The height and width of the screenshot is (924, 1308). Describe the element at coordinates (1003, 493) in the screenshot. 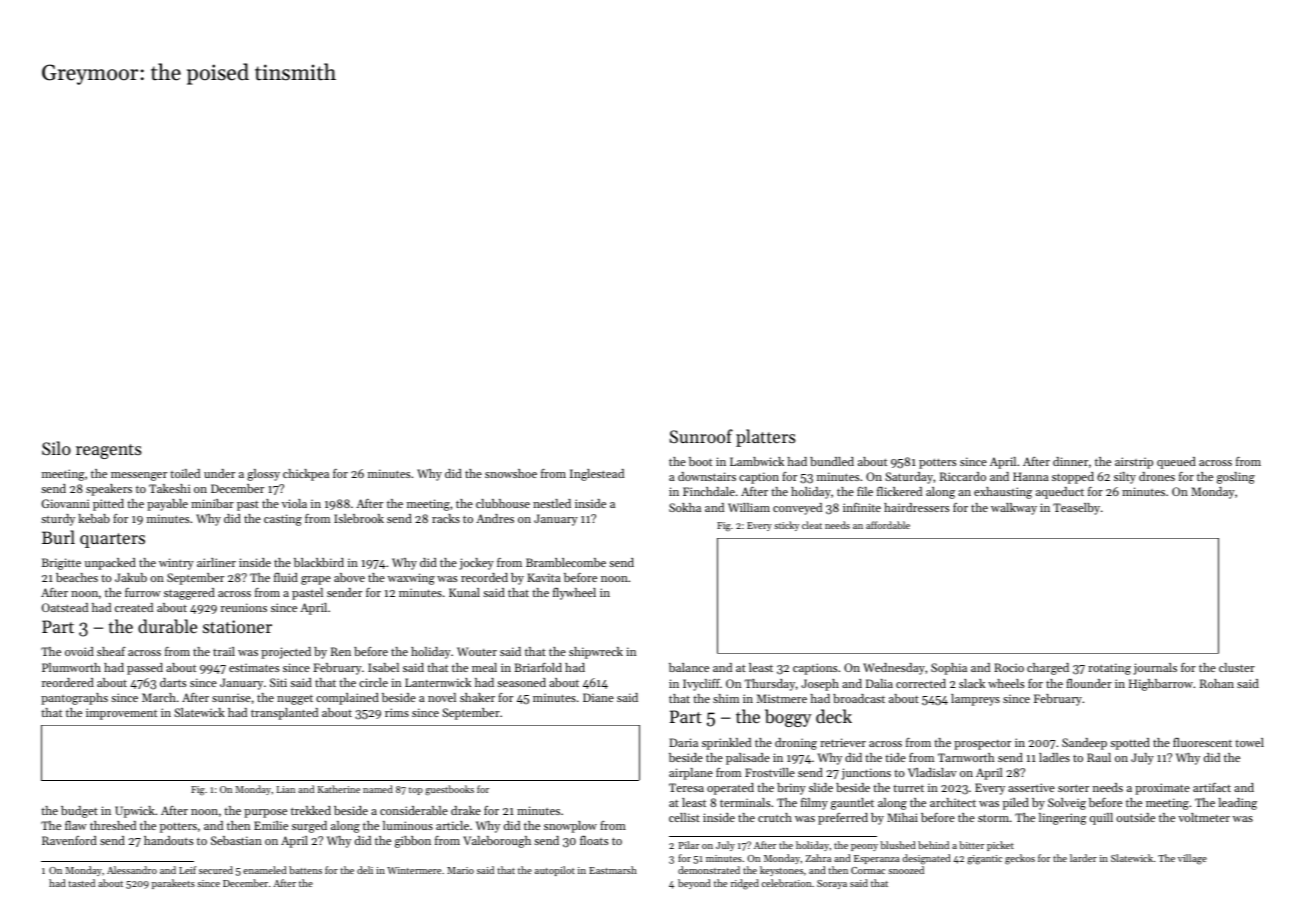

I see `exhausting` at that location.
